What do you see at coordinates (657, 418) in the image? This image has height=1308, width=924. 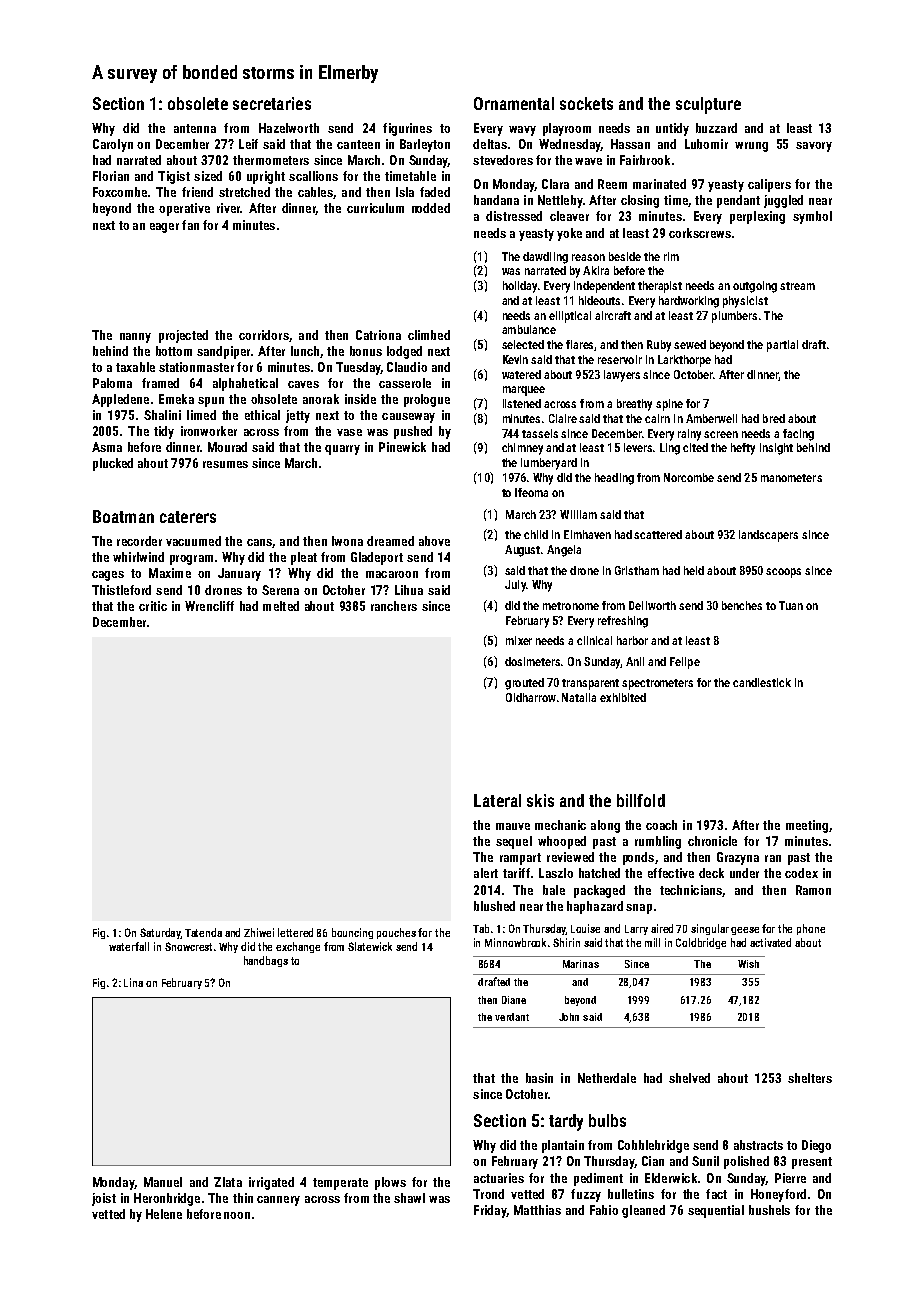 I see `cairn` at bounding box center [657, 418].
